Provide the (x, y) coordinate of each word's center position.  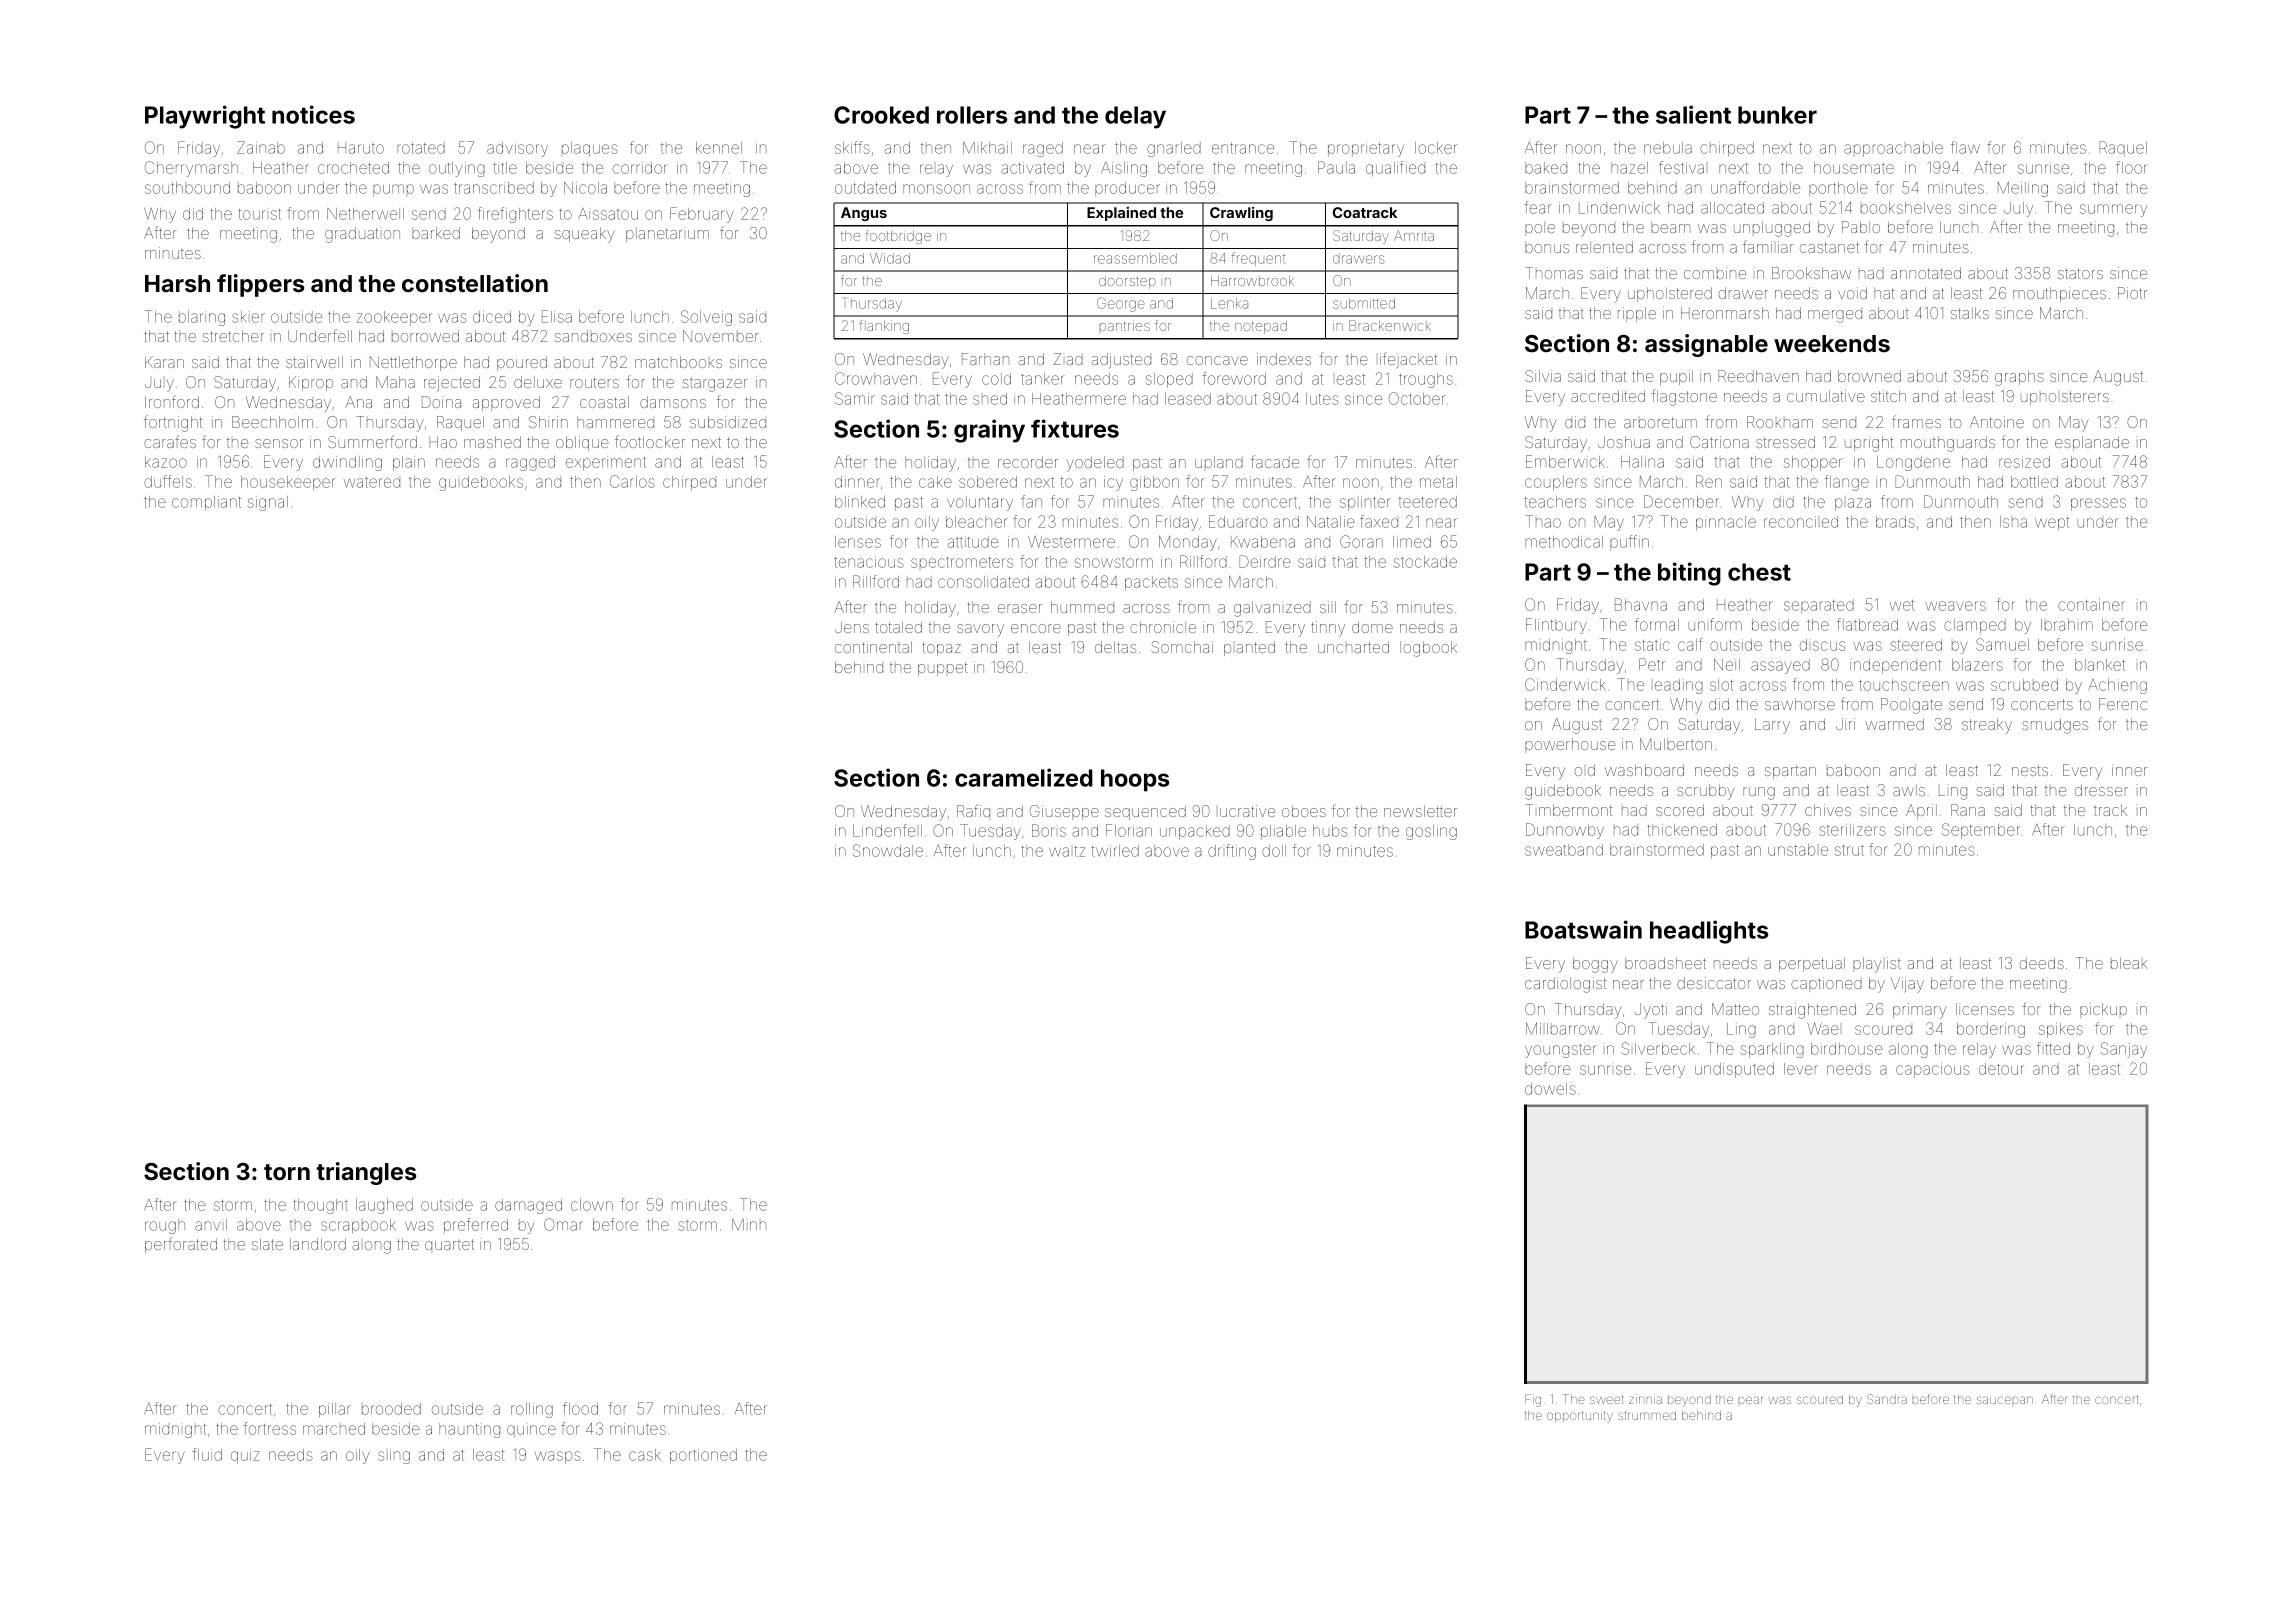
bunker (1777, 115)
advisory (517, 149)
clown (592, 1205)
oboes (1304, 811)
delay (1135, 117)
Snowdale (888, 850)
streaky (1987, 726)
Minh (749, 1224)
